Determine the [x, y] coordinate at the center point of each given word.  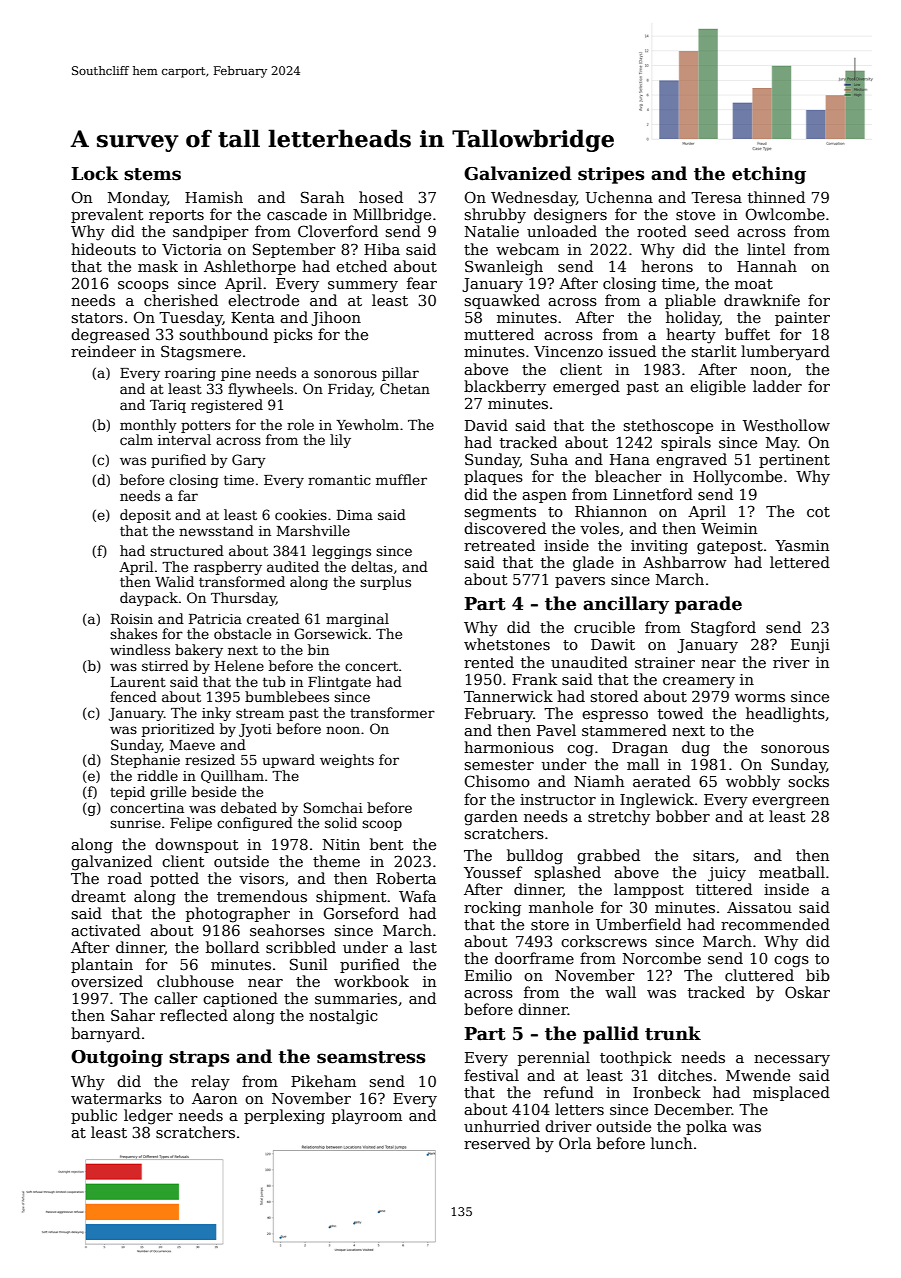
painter [802, 319]
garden [491, 818]
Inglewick [657, 801]
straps [199, 1059]
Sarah [322, 197]
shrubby [495, 216]
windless [140, 649]
